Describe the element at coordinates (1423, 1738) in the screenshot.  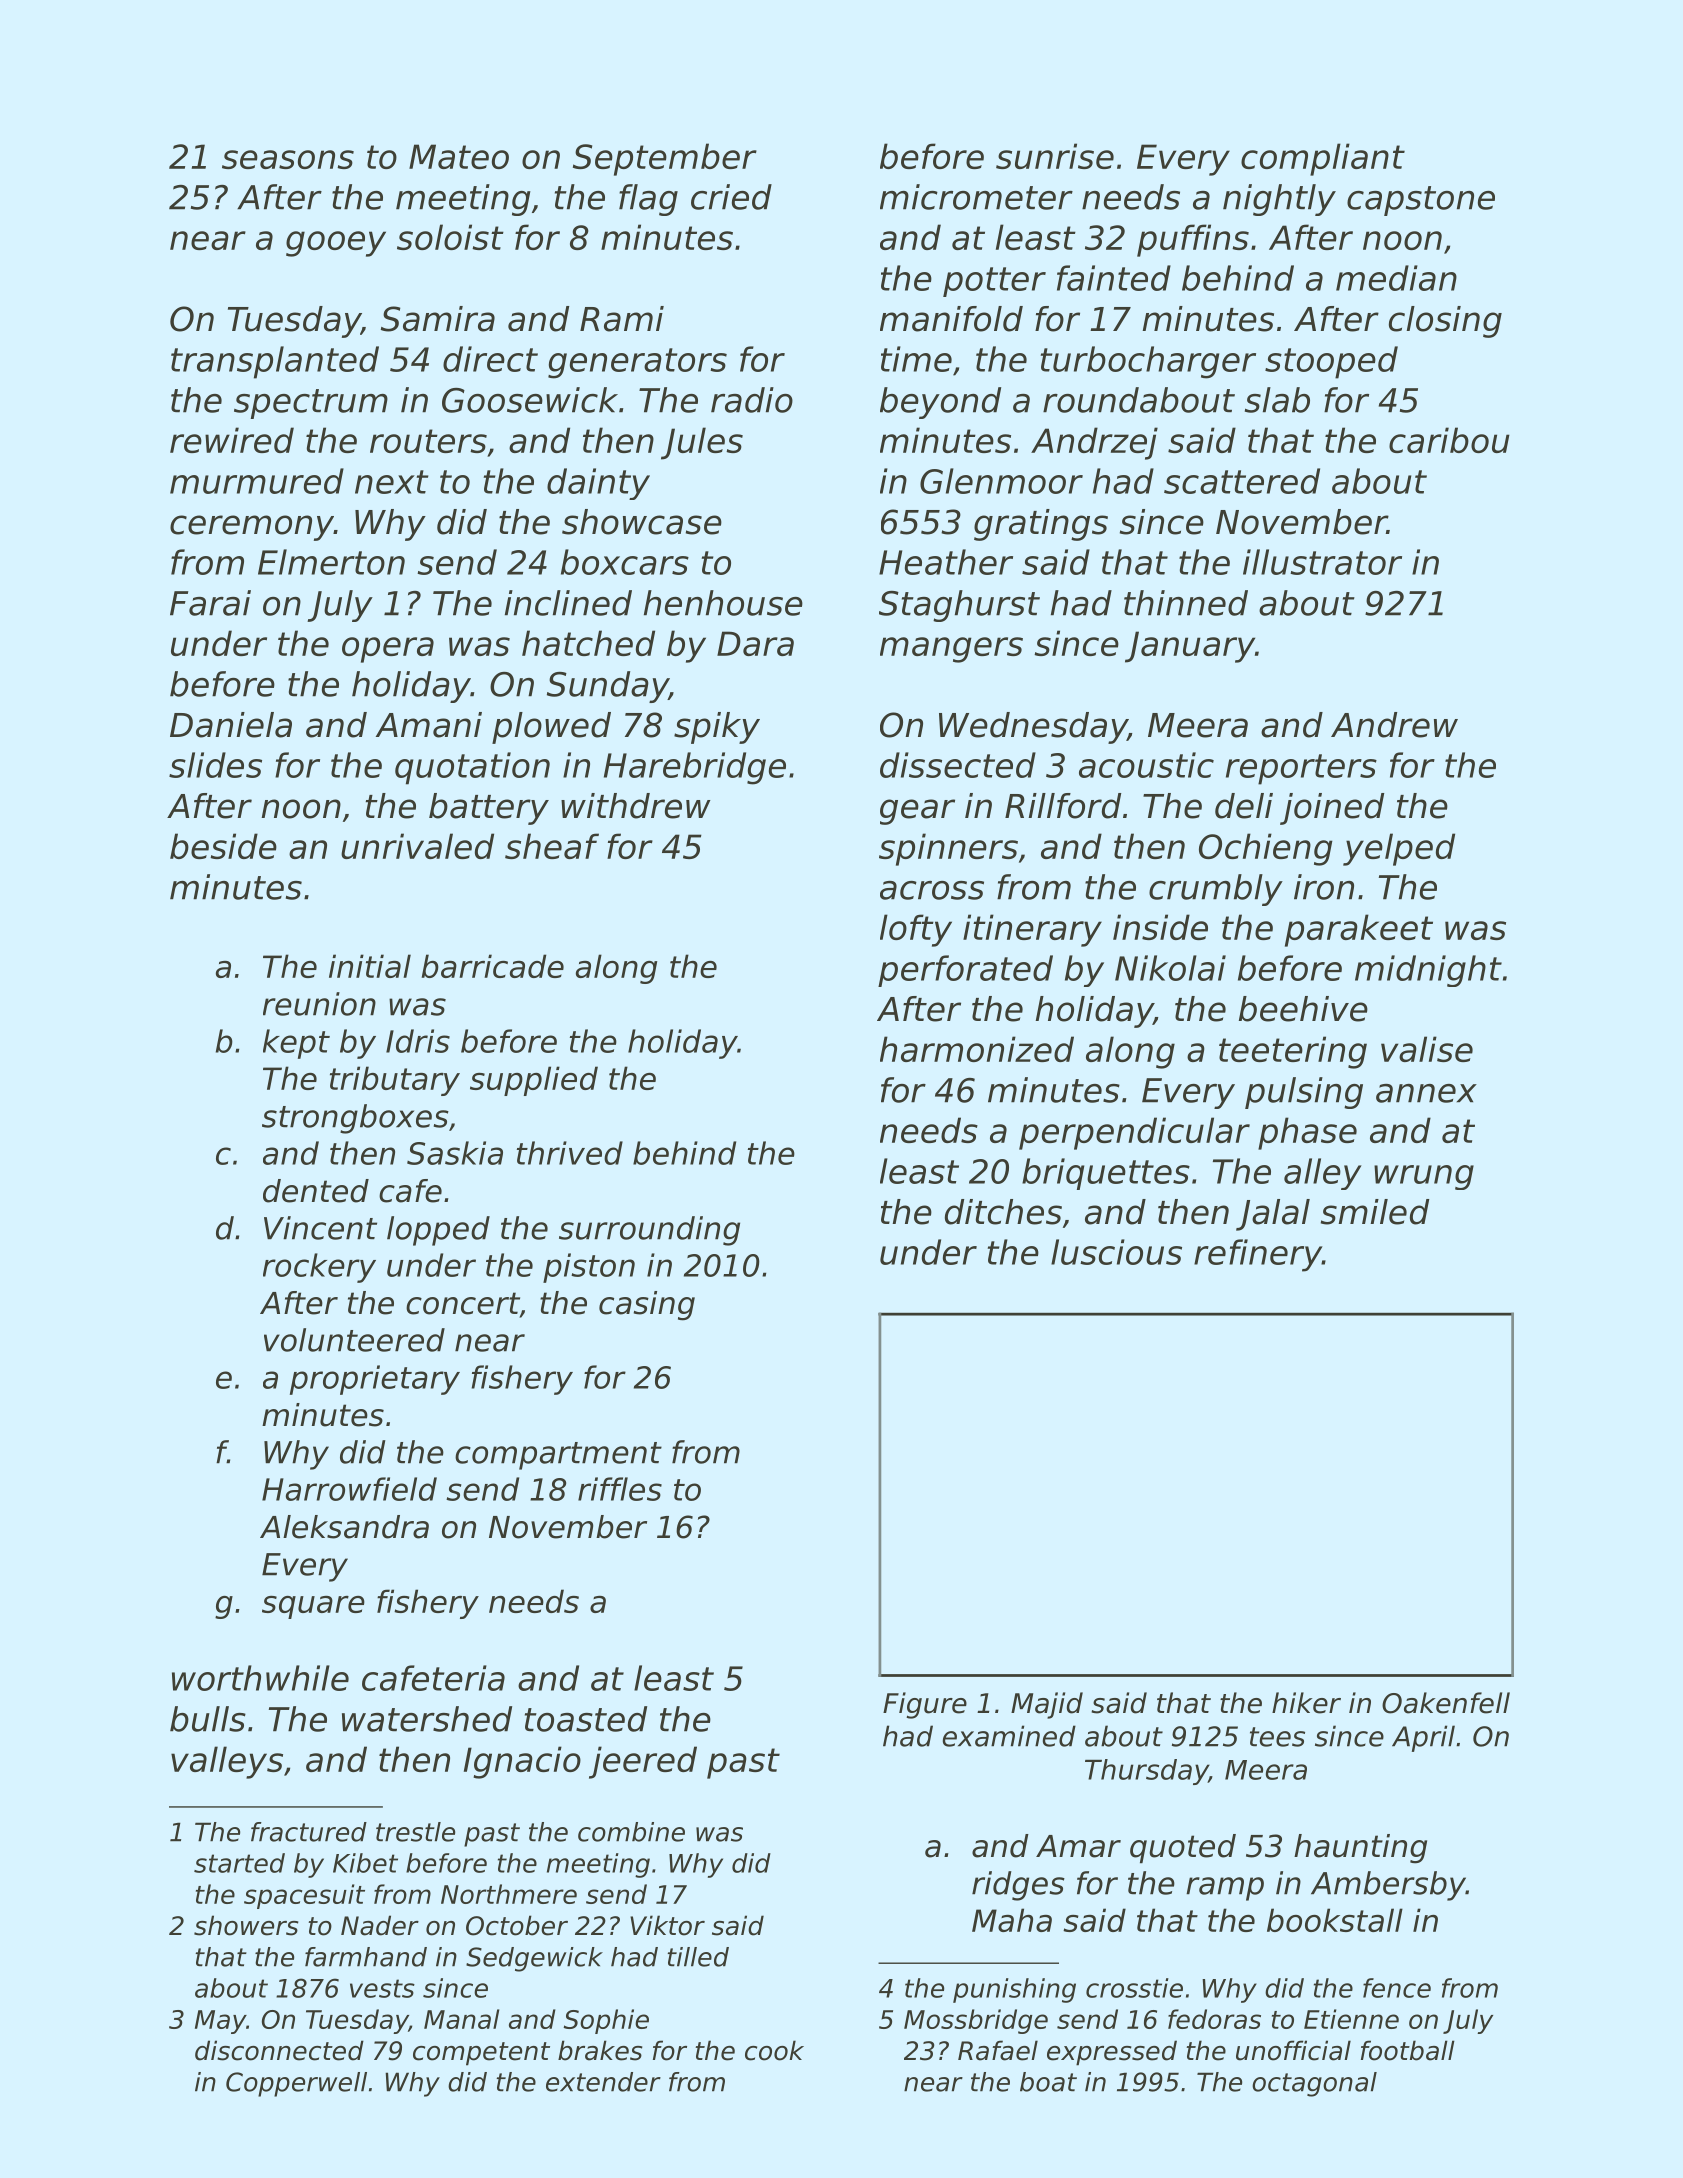
I see `April` at that location.
